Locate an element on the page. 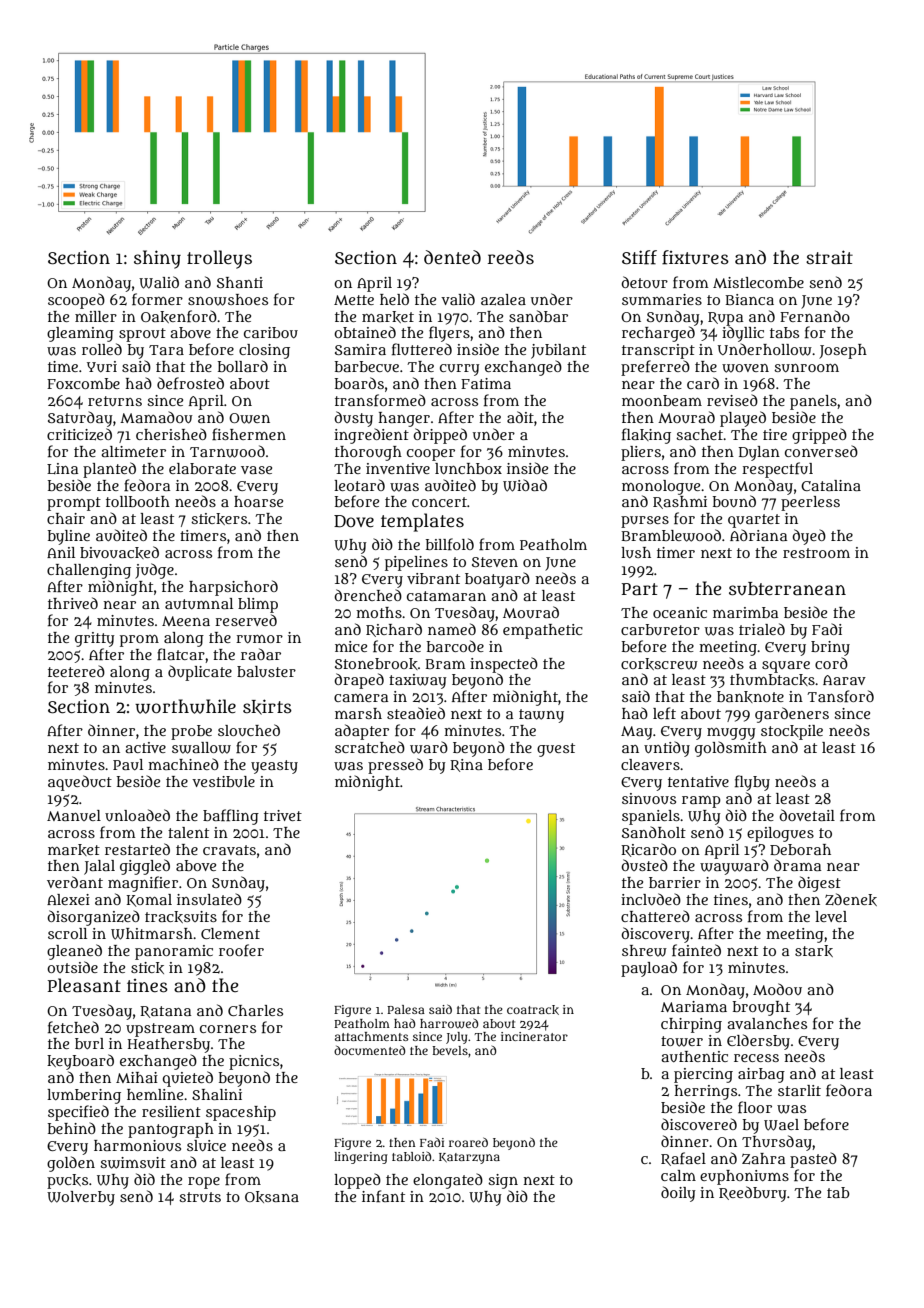 This document has width=924, height=1308. reeds is located at coordinates (511, 257).
